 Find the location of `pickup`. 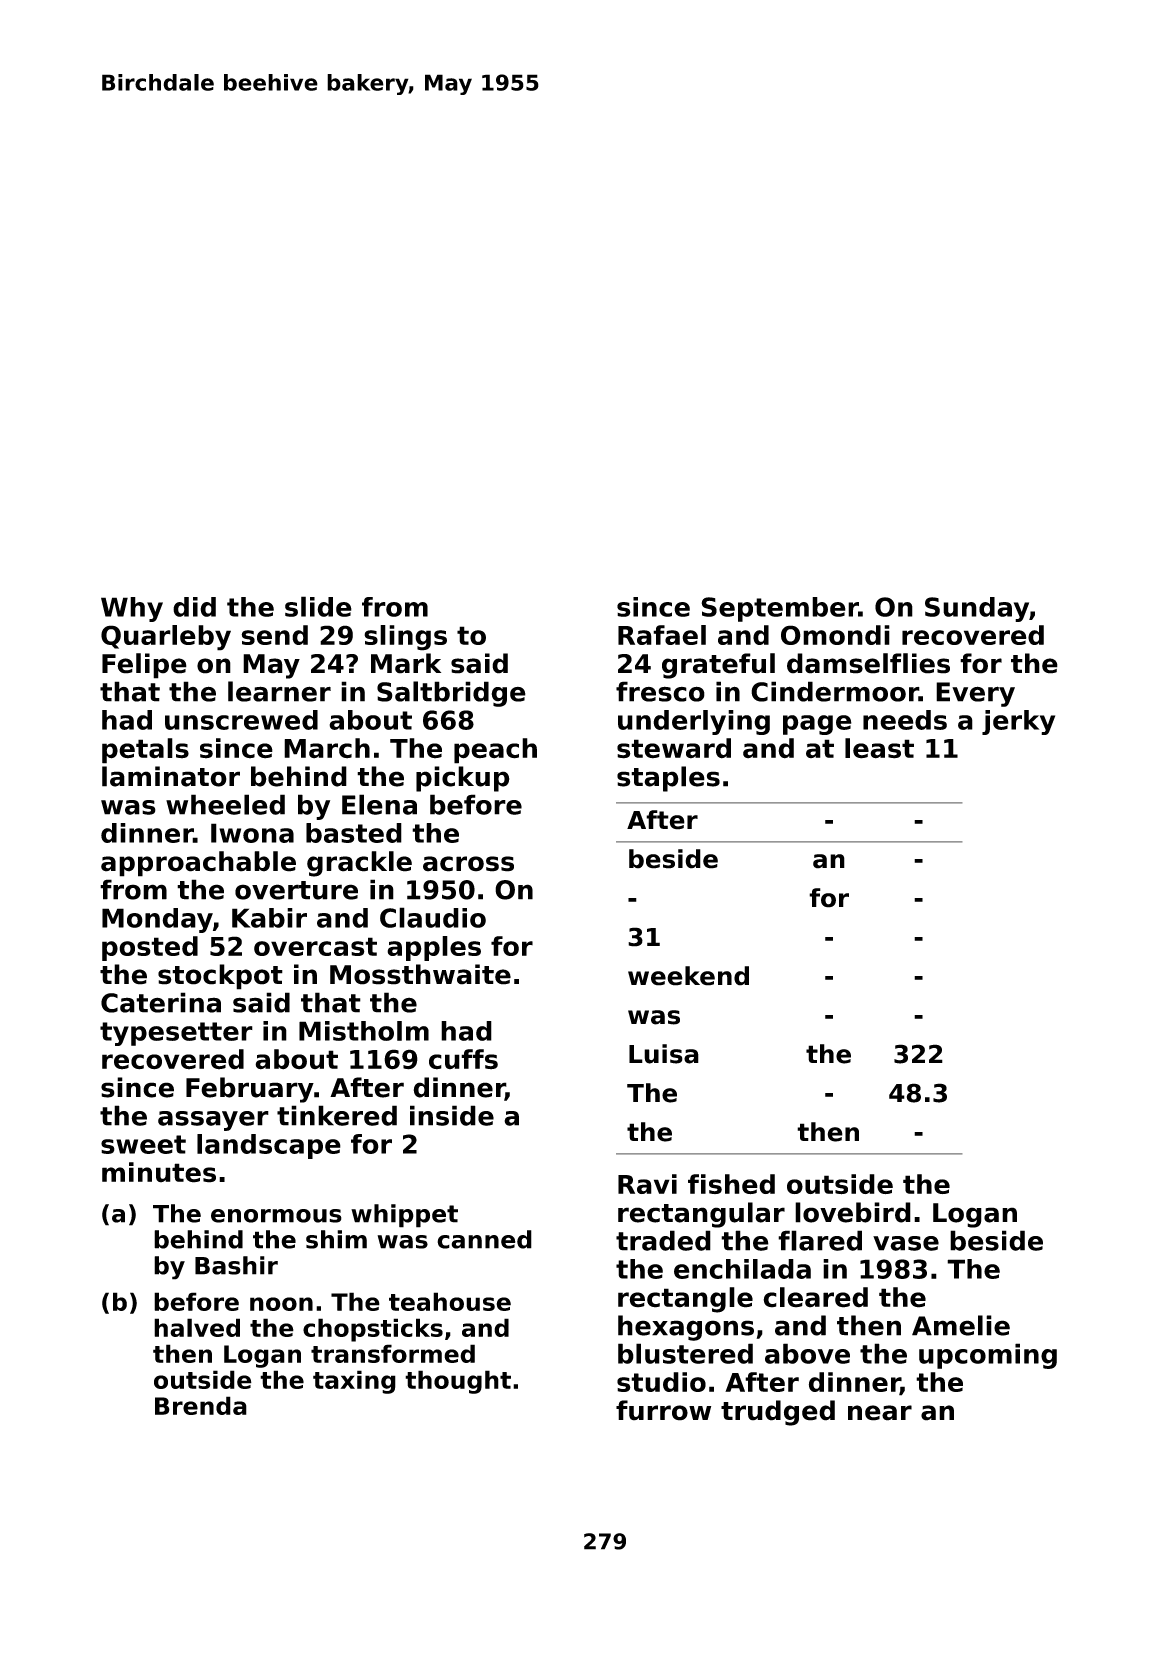

pickup is located at coordinates (463, 779).
